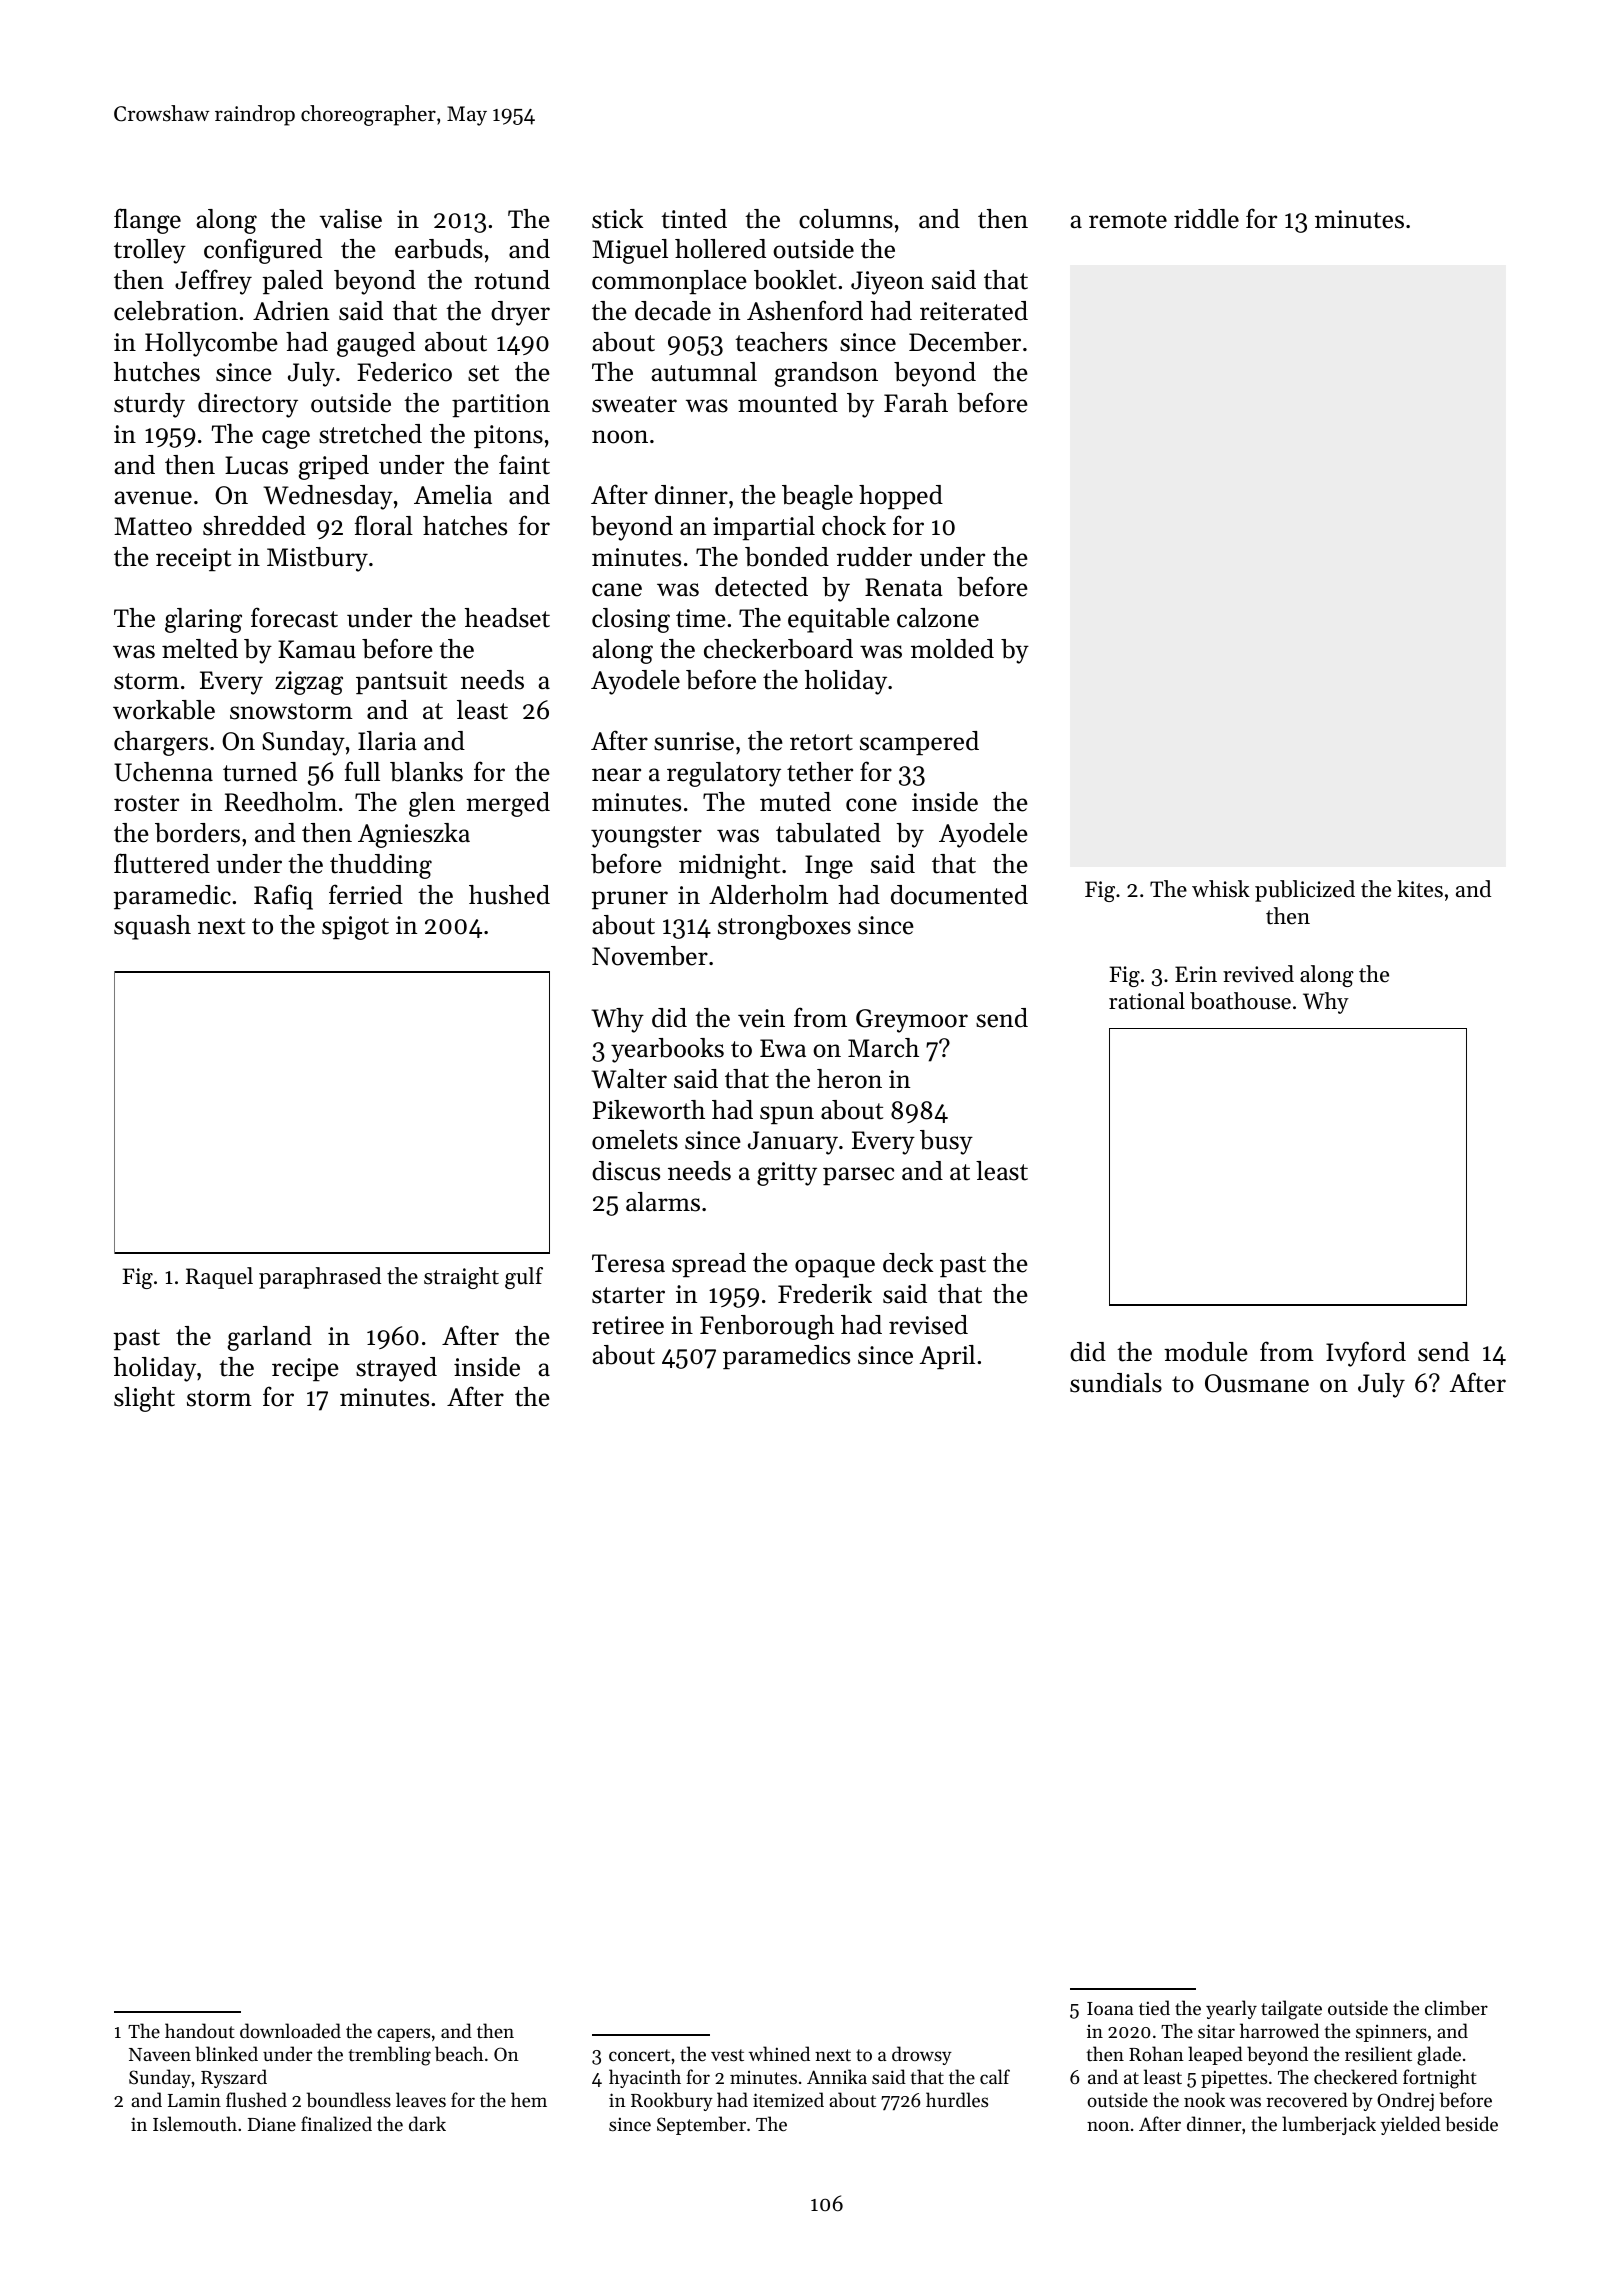 This document has width=1620, height=2292. I want to click on Farah, so click(916, 402).
